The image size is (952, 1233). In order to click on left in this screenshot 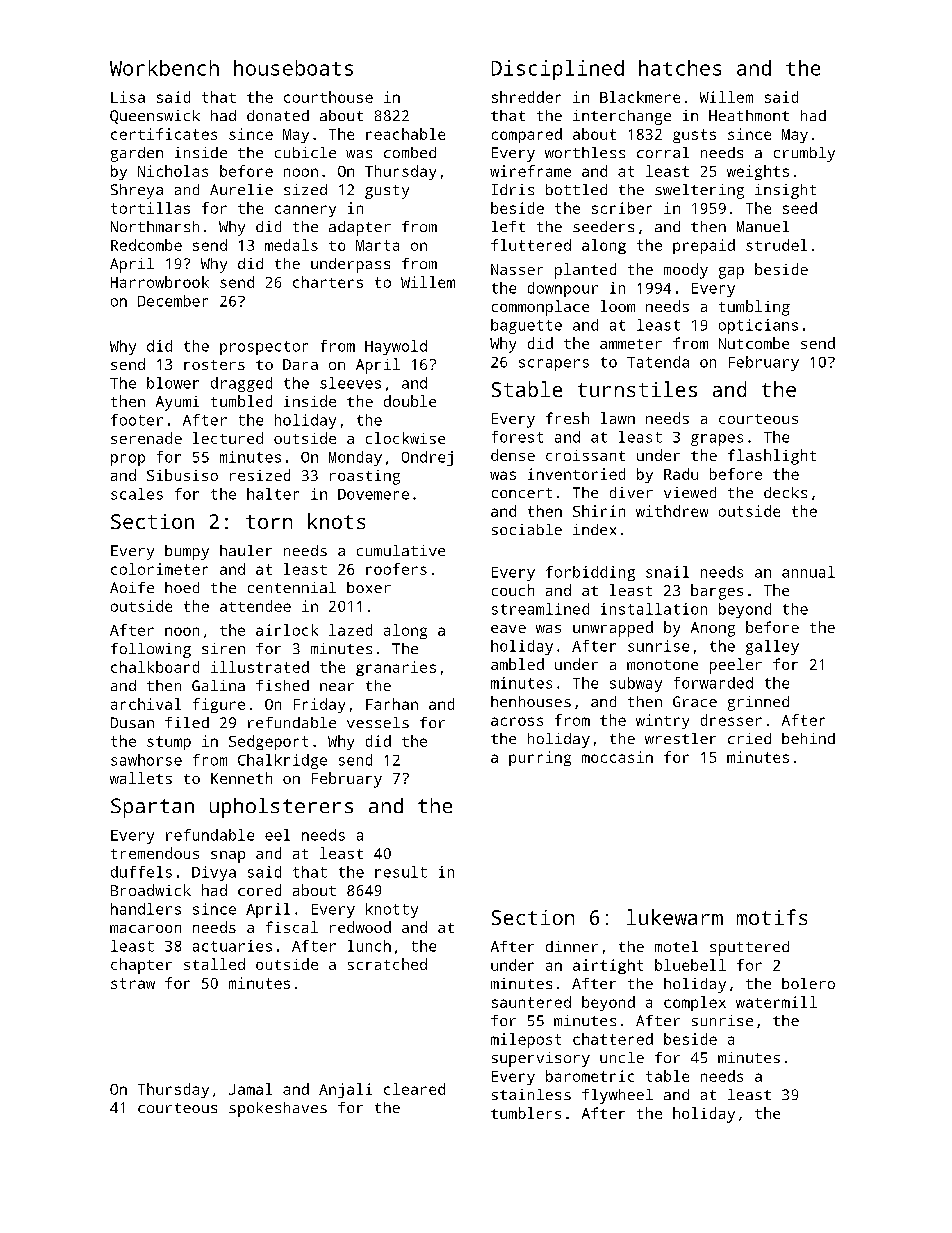, I will do `click(508, 226)`.
